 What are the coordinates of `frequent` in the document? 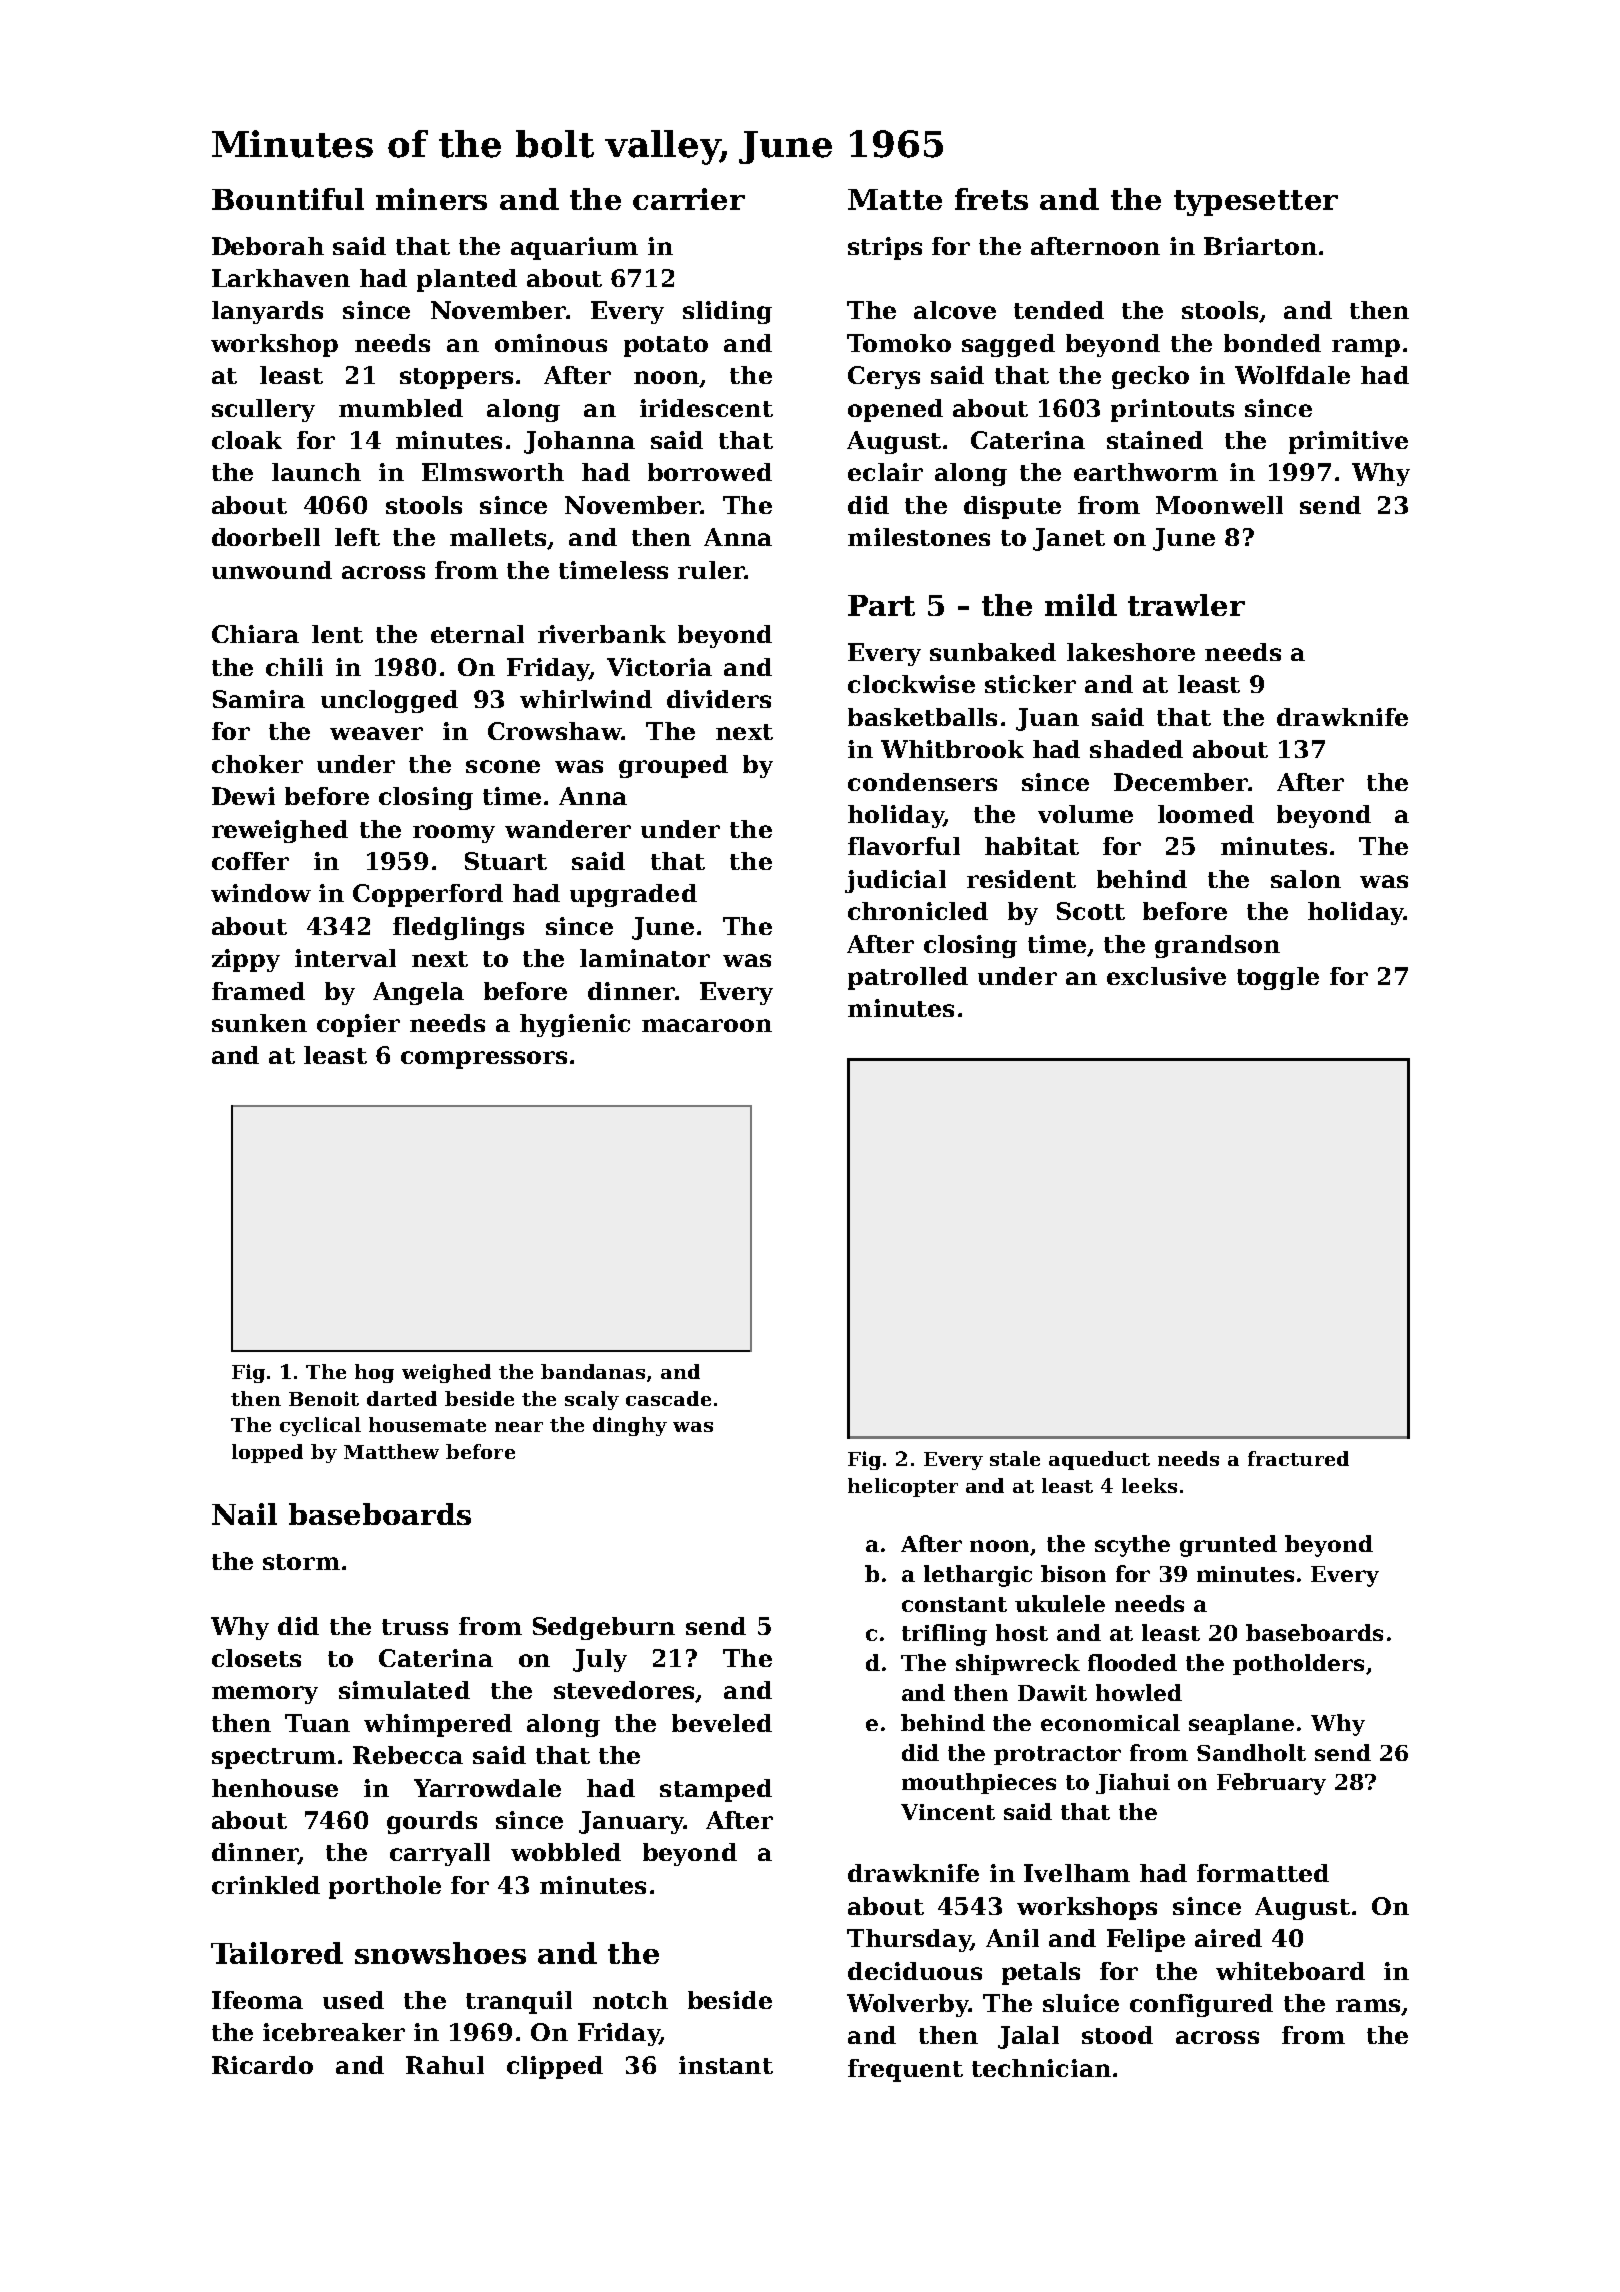 It's located at (905, 2070).
